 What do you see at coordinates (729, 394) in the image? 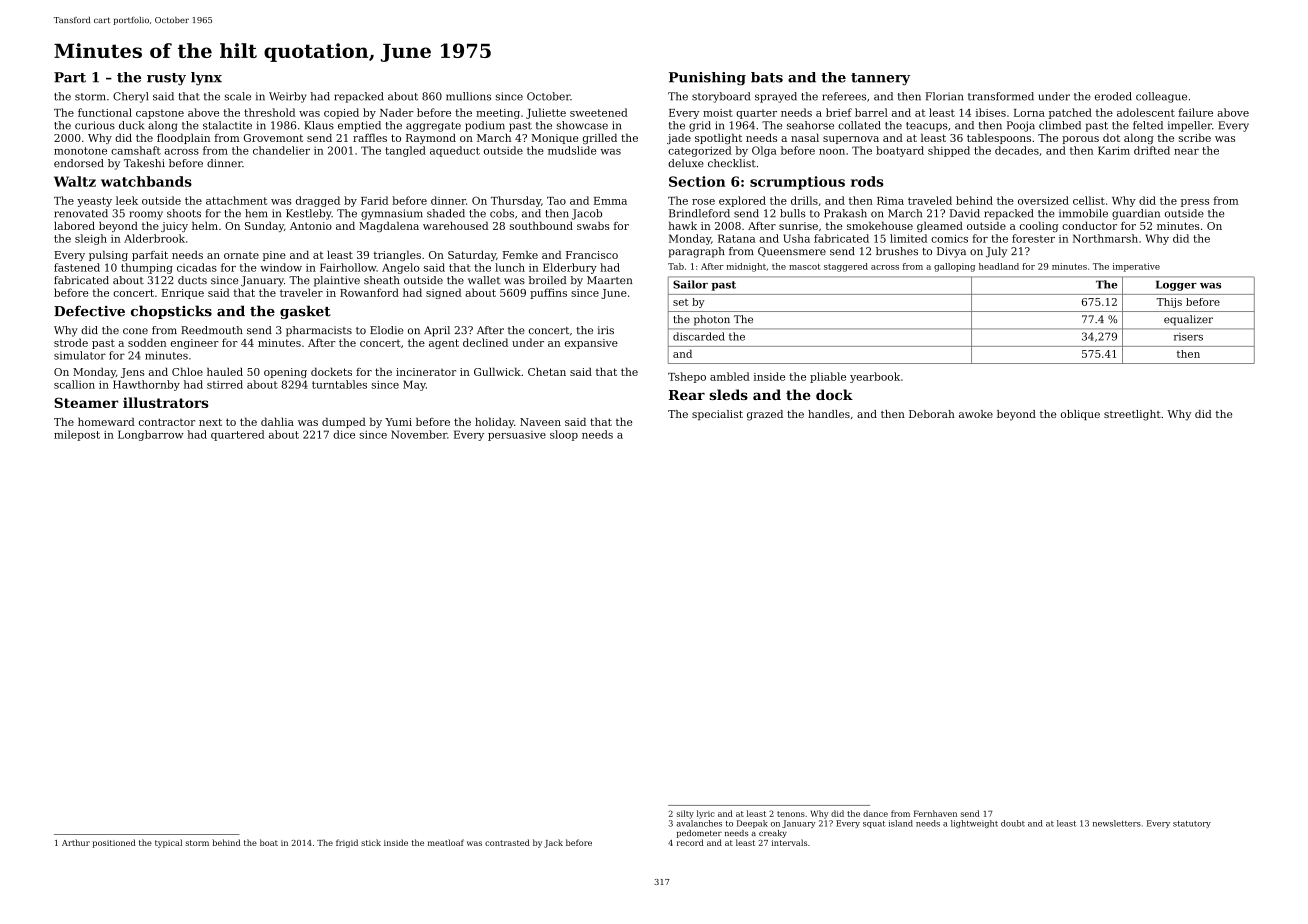
I see `sleds` at bounding box center [729, 394].
